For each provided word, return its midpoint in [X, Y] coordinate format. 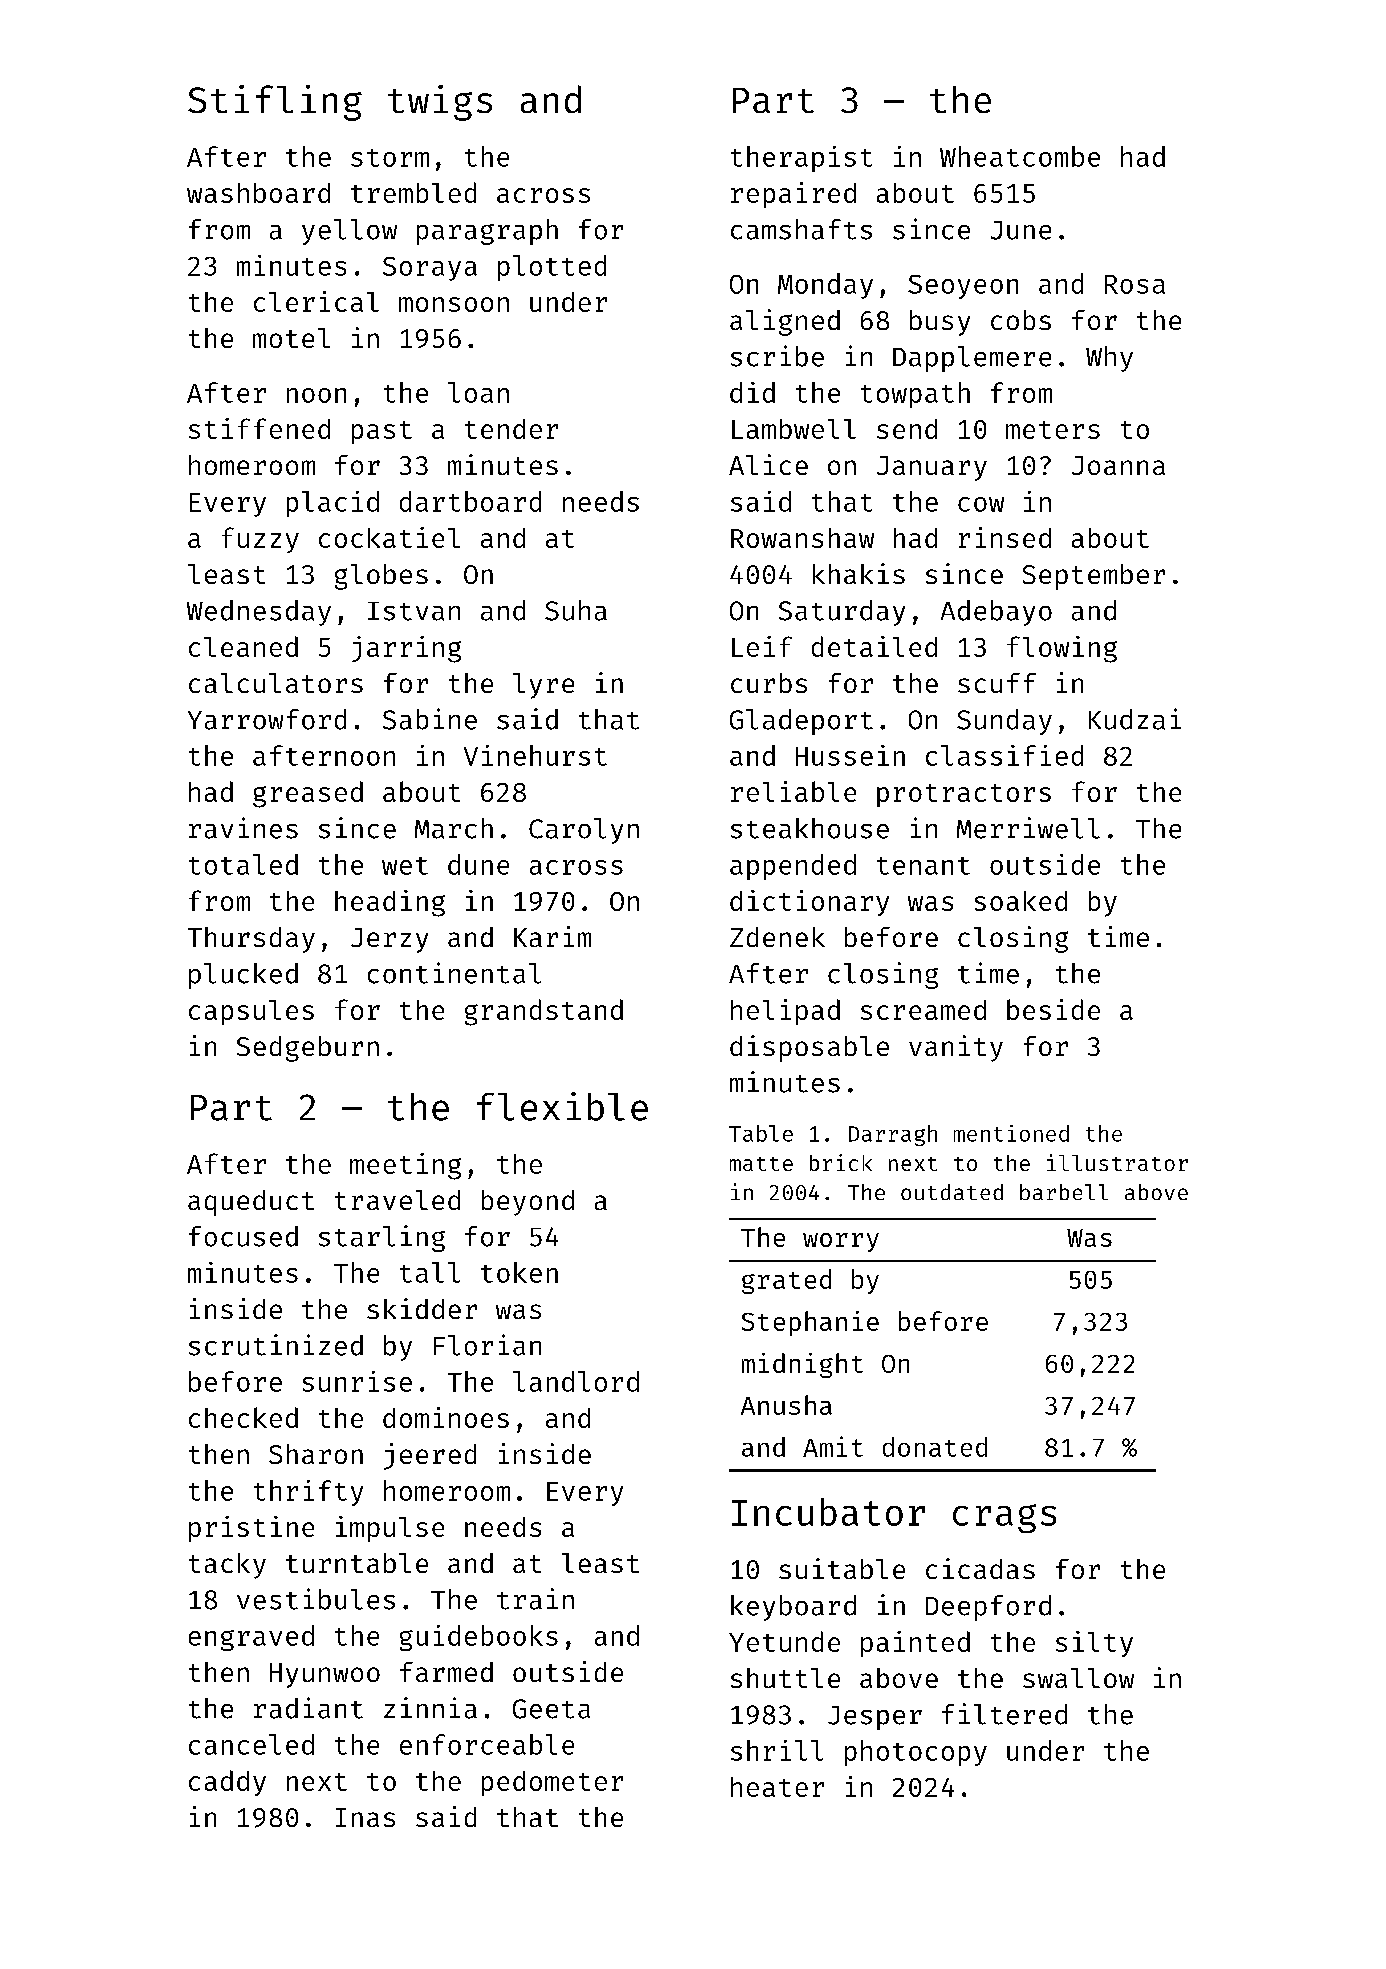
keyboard [793, 1608]
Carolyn [584, 831]
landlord [576, 1381]
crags [1004, 1518]
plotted [552, 268]
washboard [258, 193]
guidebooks [479, 1638]
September [1094, 577]
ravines [243, 828]
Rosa [1135, 284]
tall [430, 1272]
